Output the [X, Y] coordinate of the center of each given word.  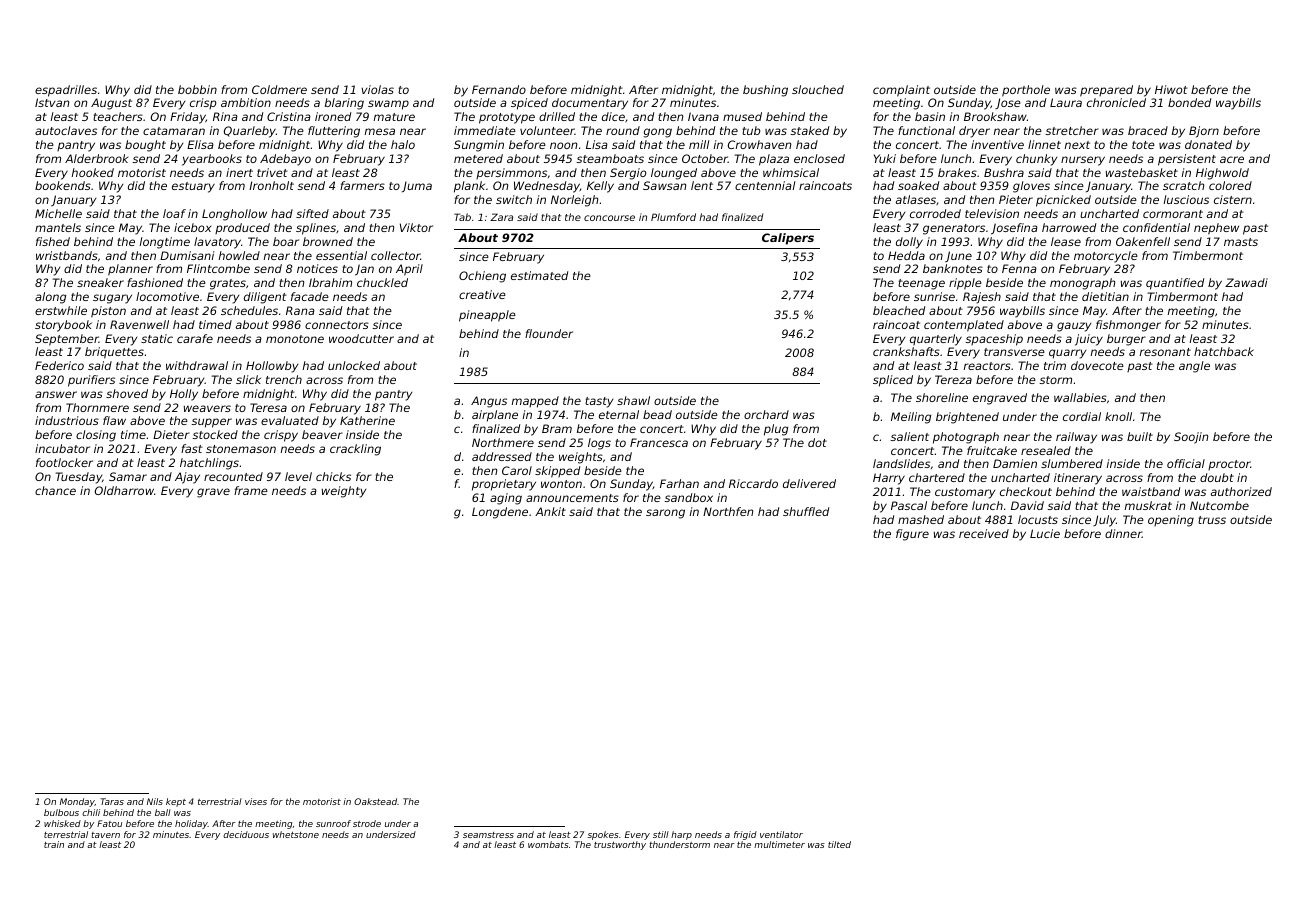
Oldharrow [124, 490]
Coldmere [279, 89]
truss [1212, 520]
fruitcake [992, 450]
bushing [765, 91]
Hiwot [1171, 89]
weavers [207, 408]
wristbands [67, 255]
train [54, 844]
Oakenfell [1143, 241]
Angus [489, 402]
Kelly [600, 187]
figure [912, 535]
